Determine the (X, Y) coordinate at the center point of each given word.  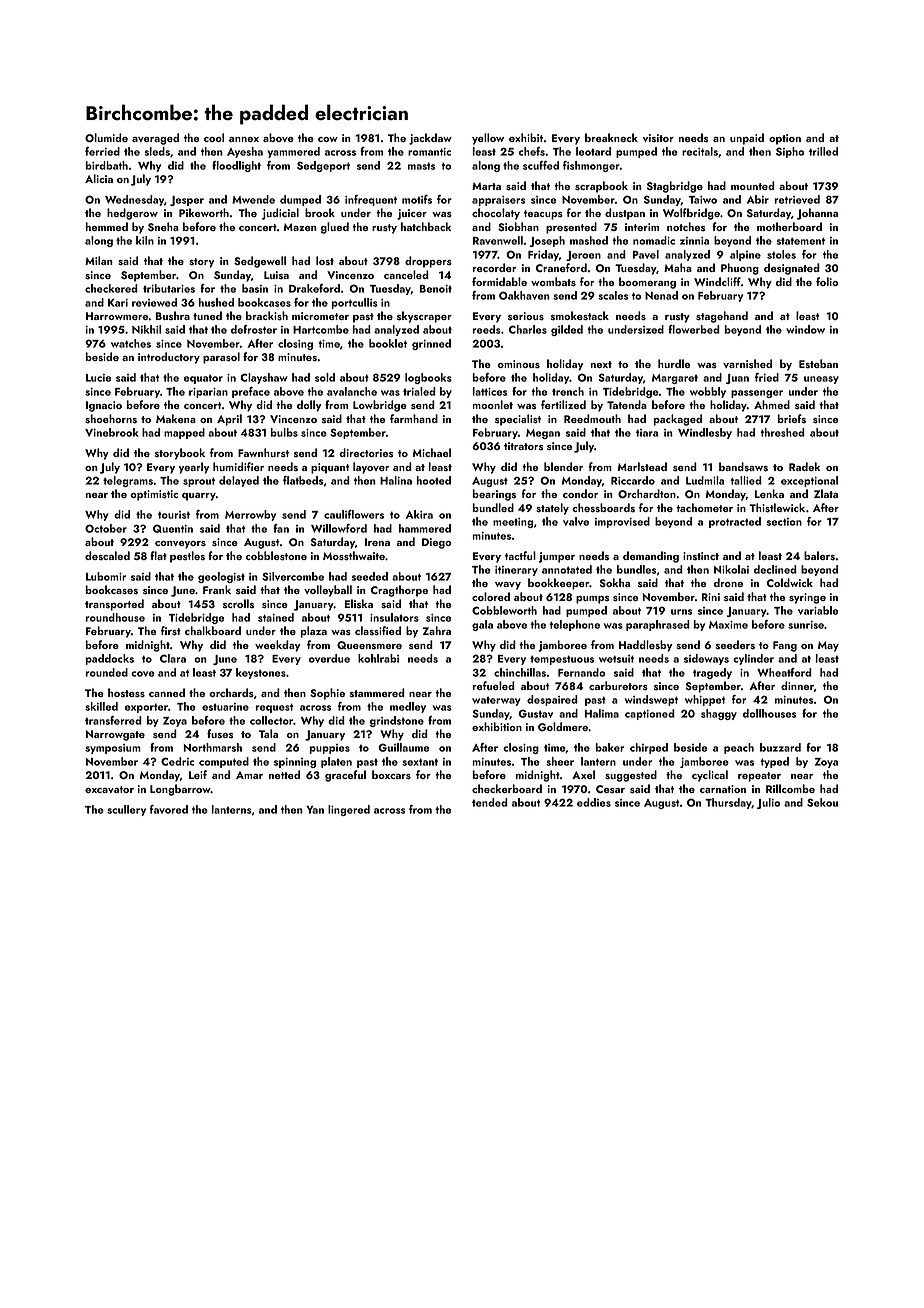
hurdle (674, 363)
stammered (377, 692)
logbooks (428, 378)
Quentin (173, 528)
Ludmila (705, 480)
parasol (221, 358)
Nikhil (146, 329)
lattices (489, 391)
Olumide (106, 138)
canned (167, 692)
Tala (268, 733)
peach (739, 748)
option (785, 139)
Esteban (818, 363)
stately (552, 509)
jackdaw (430, 139)
